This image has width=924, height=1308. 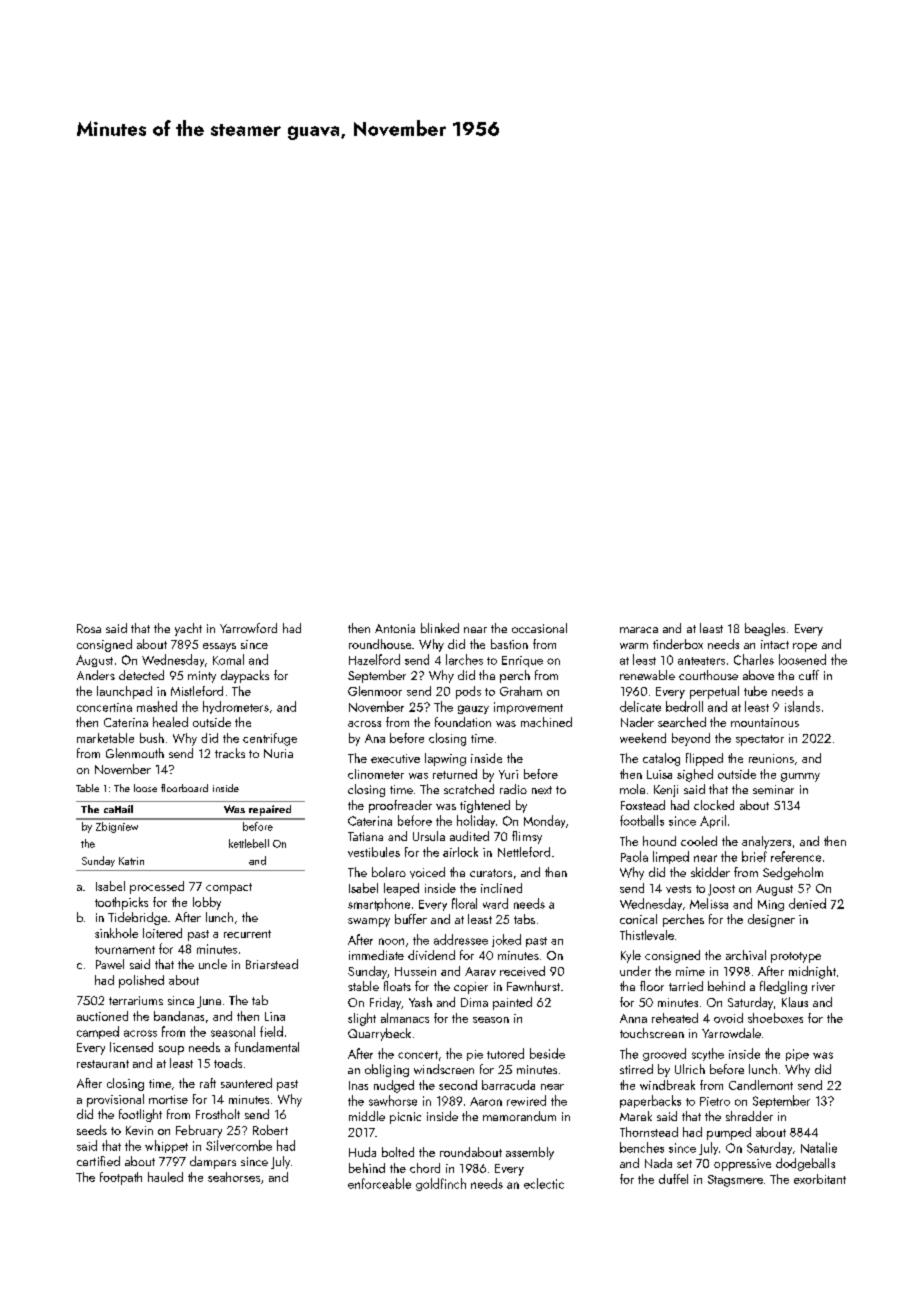 What do you see at coordinates (98, 1032) in the image?
I see `camped` at bounding box center [98, 1032].
